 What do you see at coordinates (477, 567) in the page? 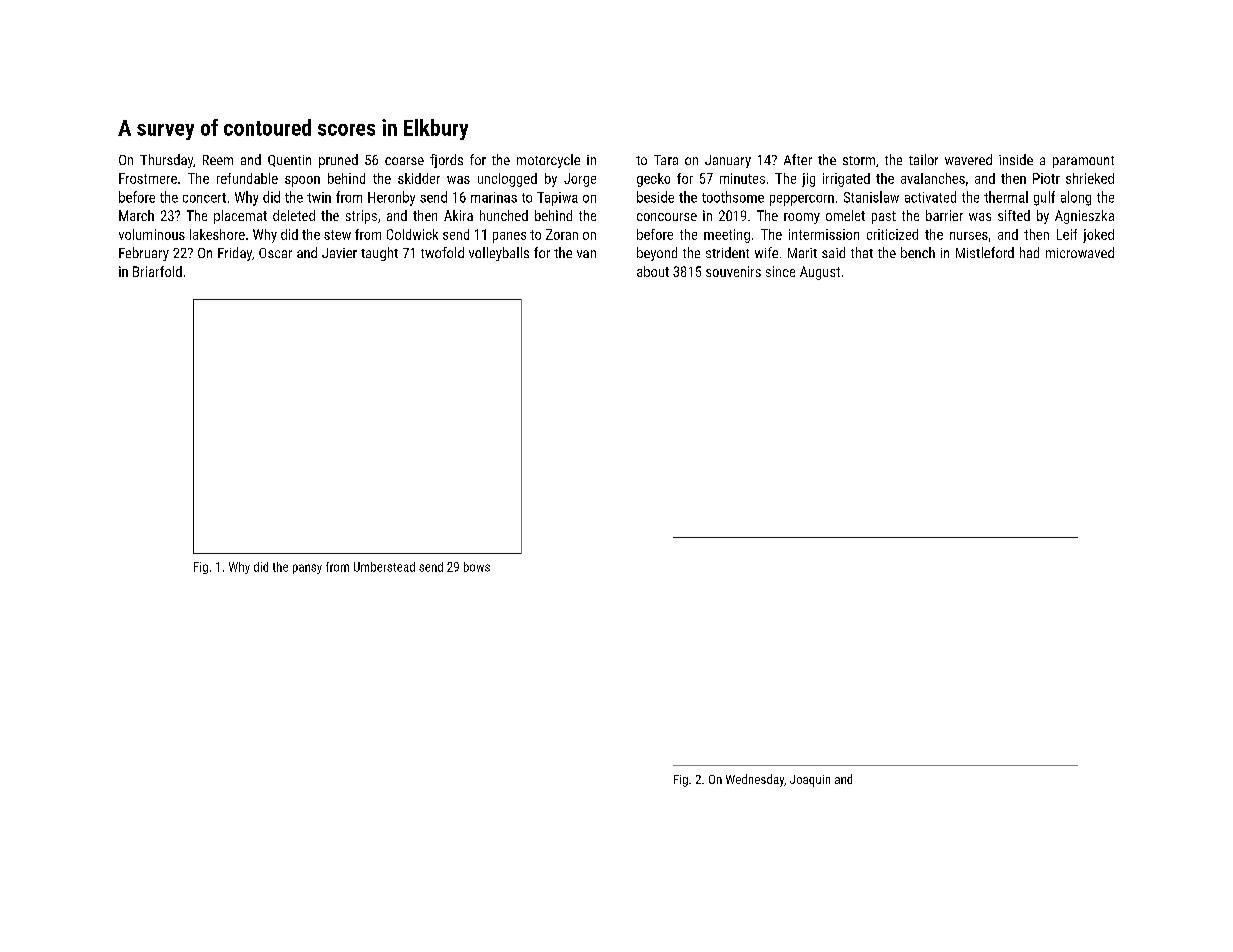
I see `bows` at bounding box center [477, 567].
